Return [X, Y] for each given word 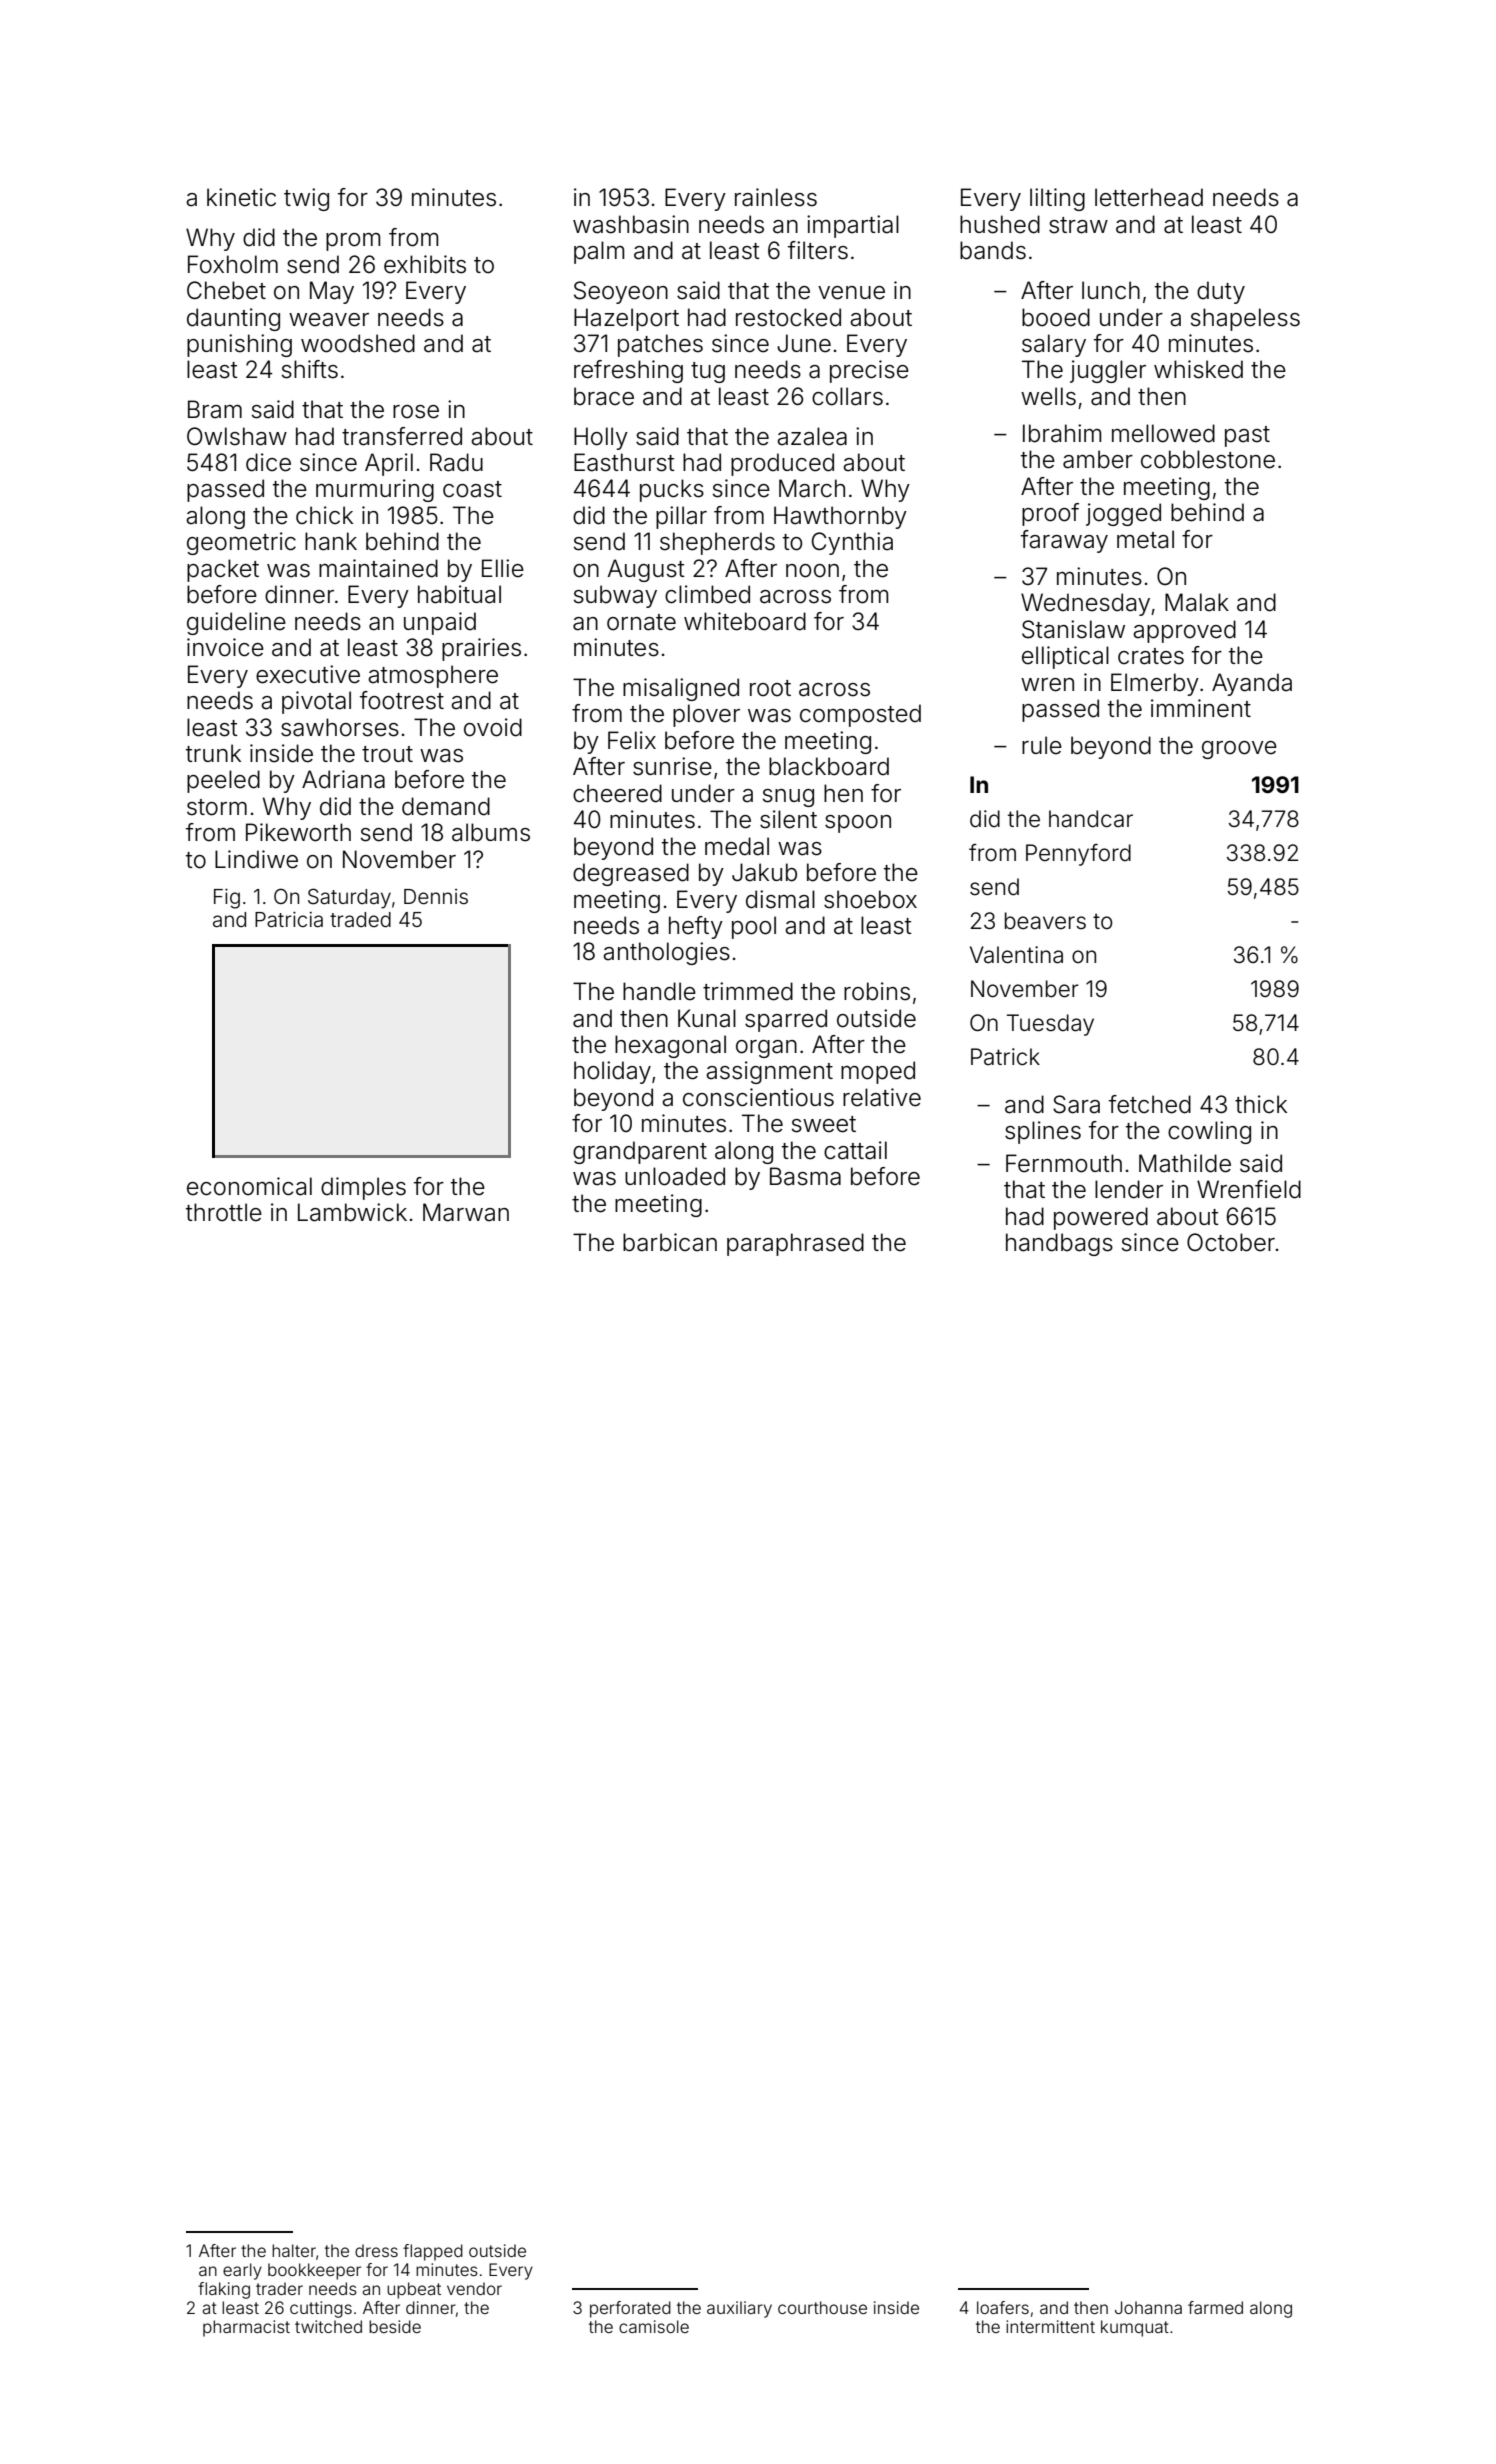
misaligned [681, 689]
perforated [630, 2309]
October [1231, 1242]
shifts [310, 369]
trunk [213, 753]
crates [1151, 656]
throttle [224, 1212]
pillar [681, 517]
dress [376, 2250]
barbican [670, 1242]
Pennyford [1078, 855]
